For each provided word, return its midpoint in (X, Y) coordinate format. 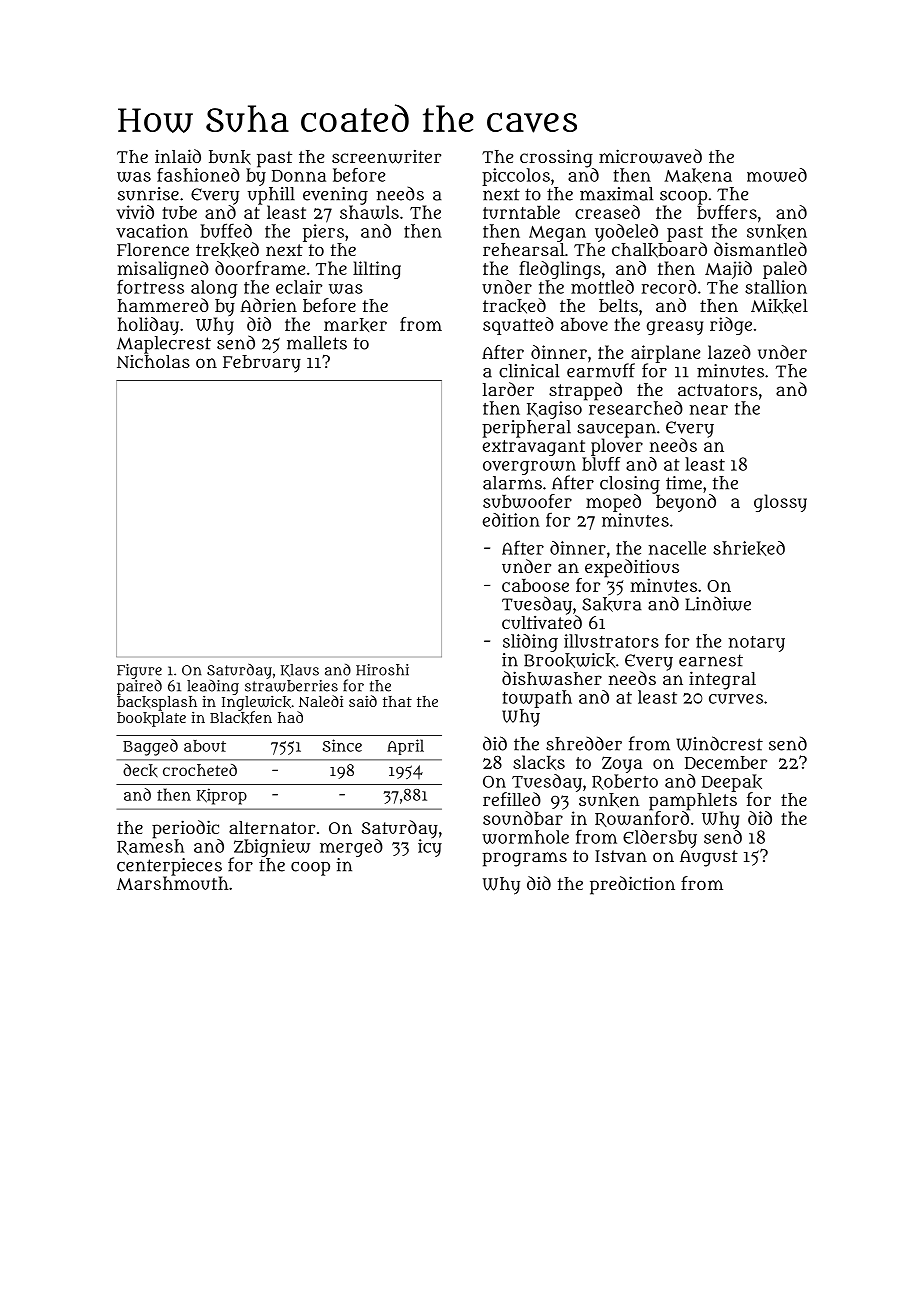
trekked (227, 250)
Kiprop (222, 796)
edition (511, 520)
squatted (518, 326)
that (397, 701)
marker (355, 325)
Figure (139, 671)
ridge (731, 326)
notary (757, 644)
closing (630, 485)
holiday (148, 326)
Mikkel (779, 306)
